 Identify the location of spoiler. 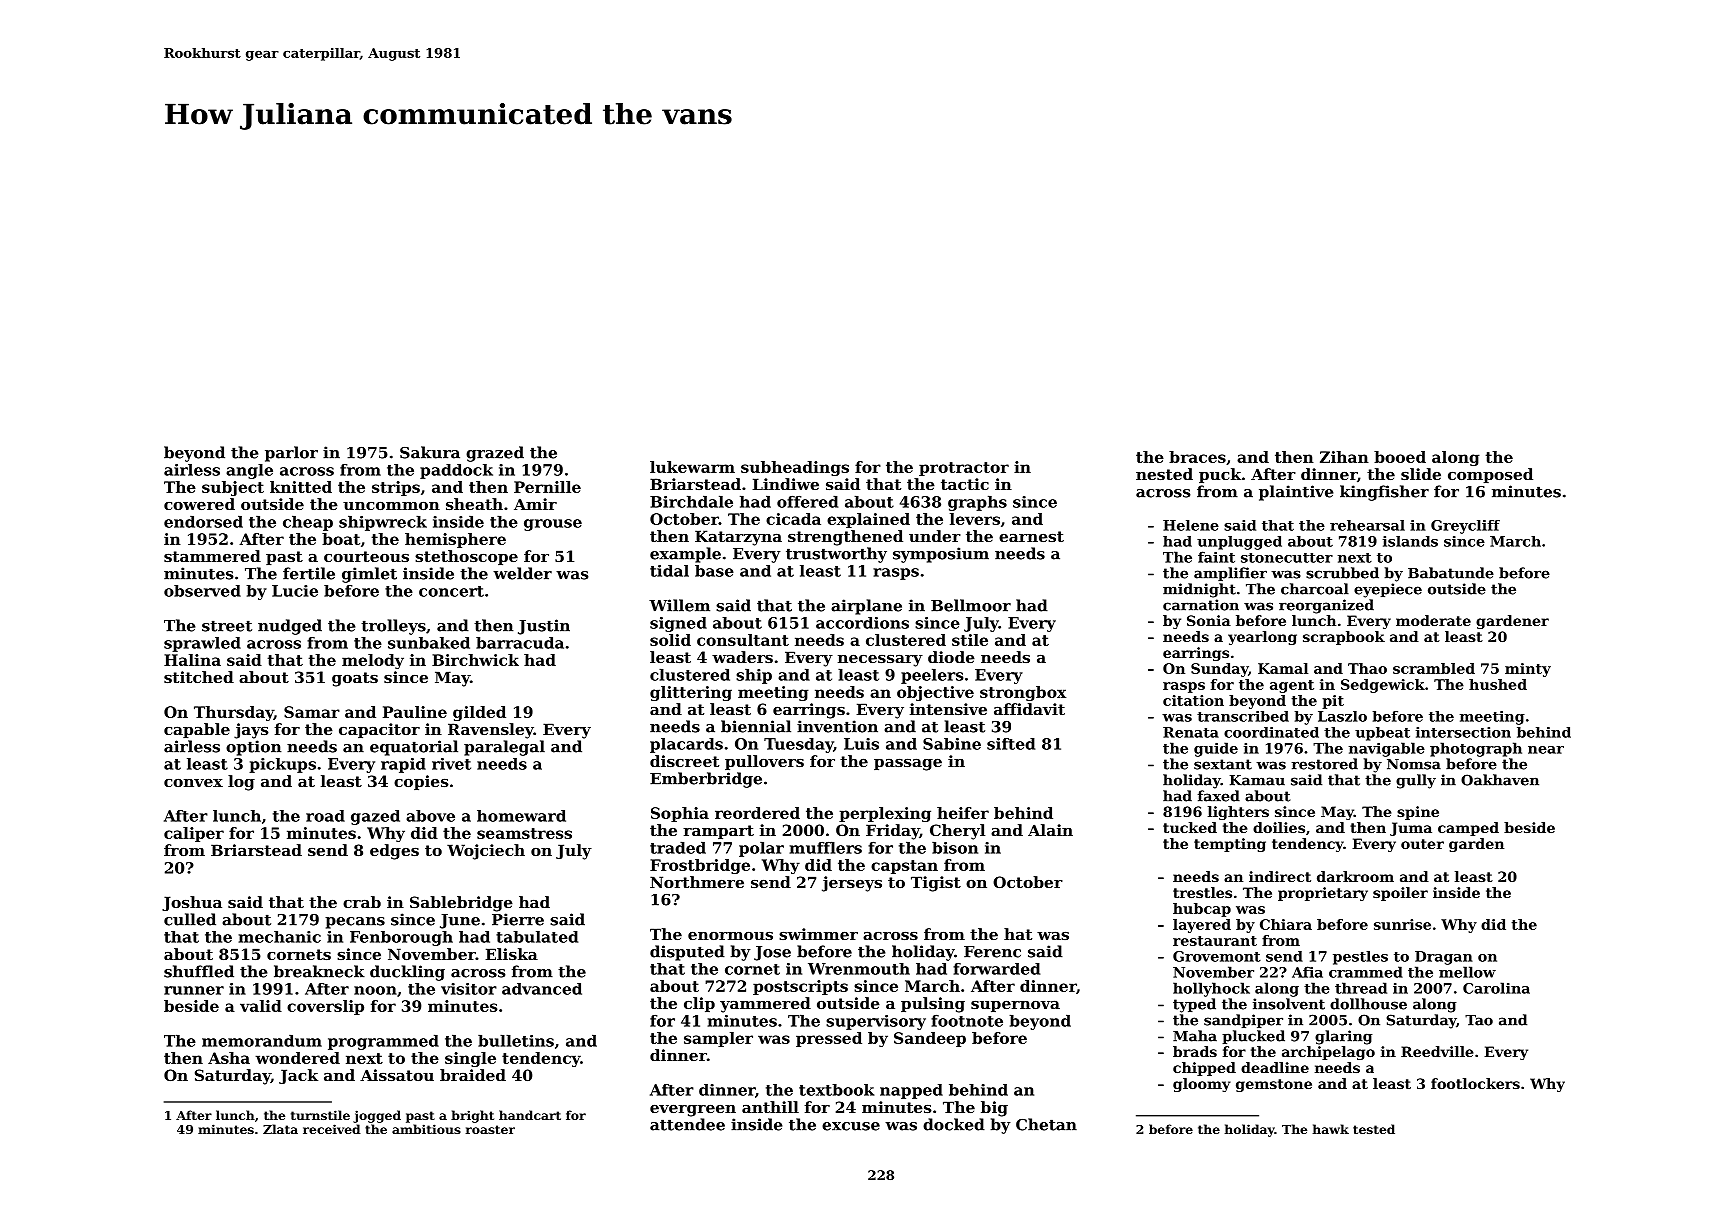
(1400, 894).
